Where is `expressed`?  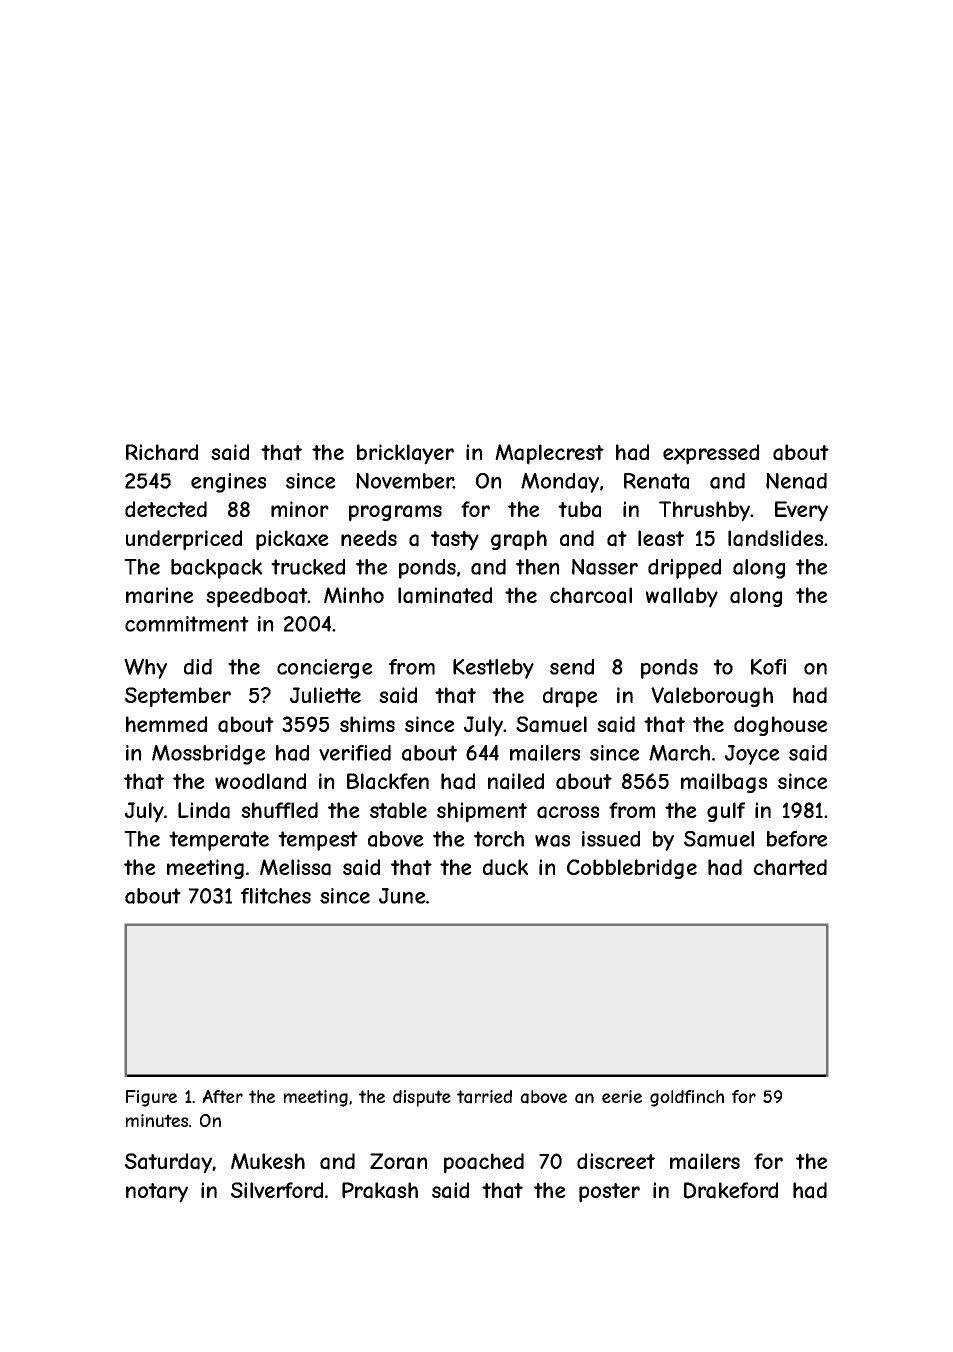
expressed is located at coordinates (711, 454).
